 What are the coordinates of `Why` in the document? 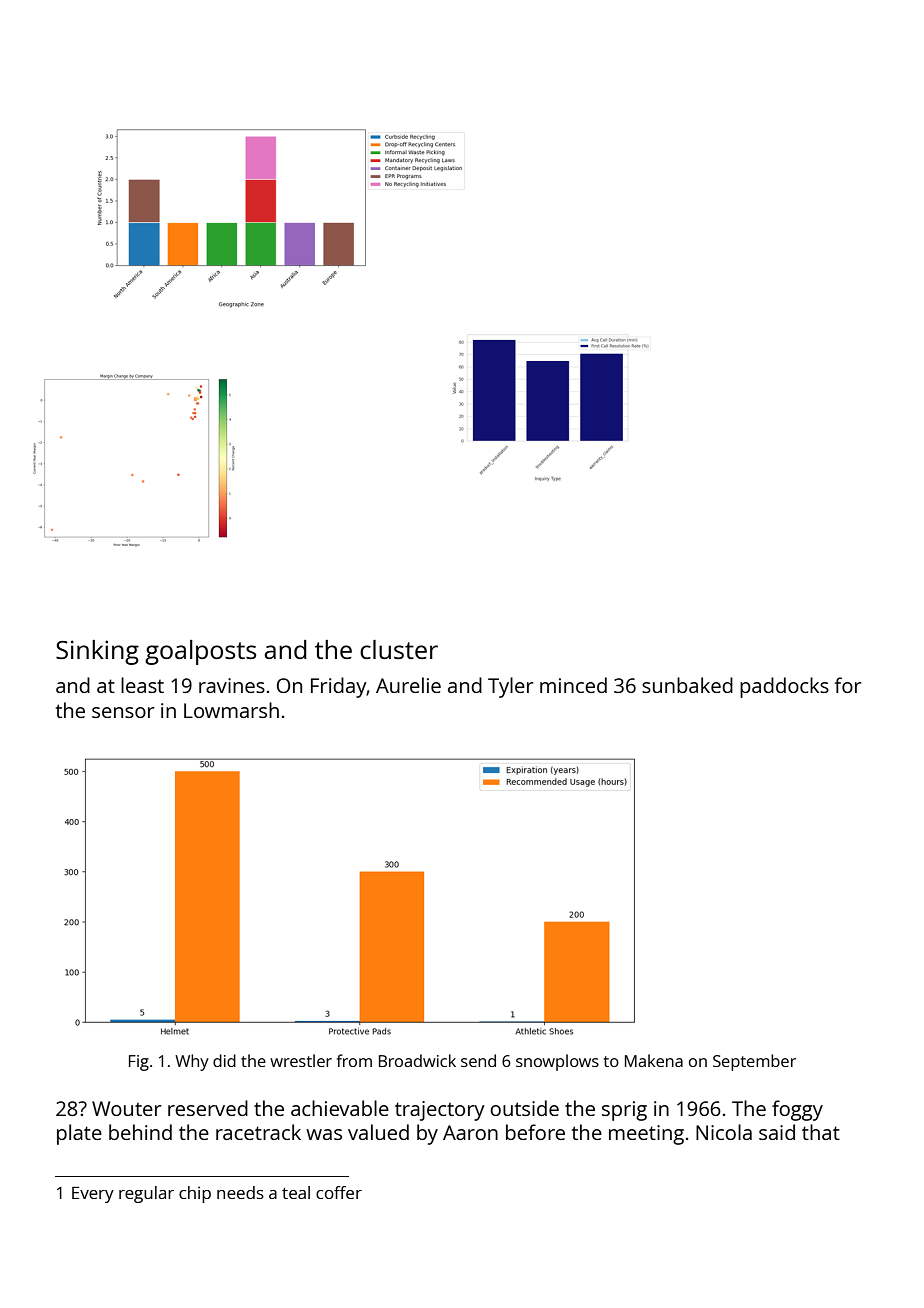 It's located at (192, 1062).
